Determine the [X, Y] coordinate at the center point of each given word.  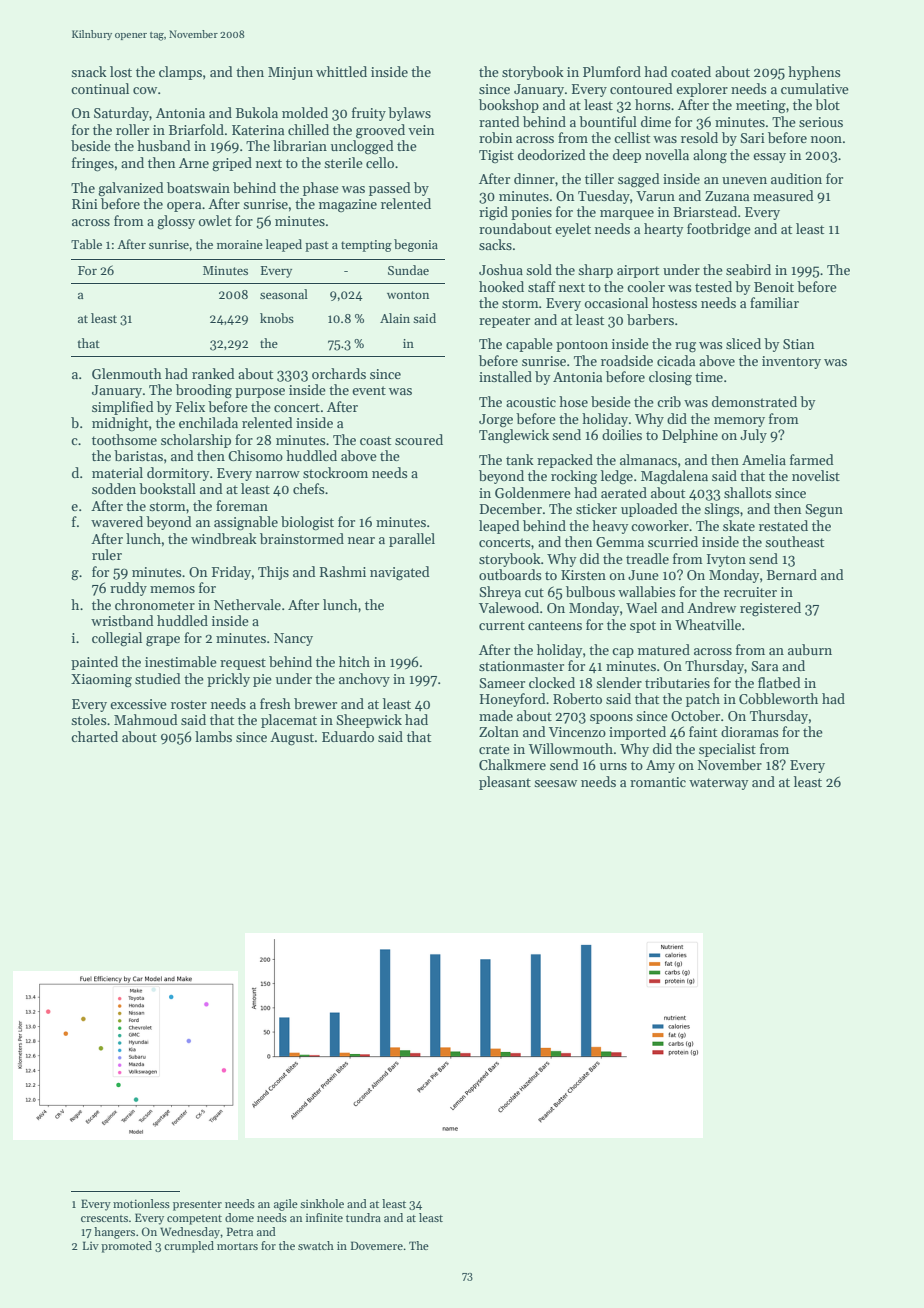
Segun [824, 511]
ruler [107, 554]
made [496, 715]
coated [691, 71]
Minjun [290, 73]
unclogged [362, 147]
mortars [237, 1246]
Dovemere [377, 1245]
